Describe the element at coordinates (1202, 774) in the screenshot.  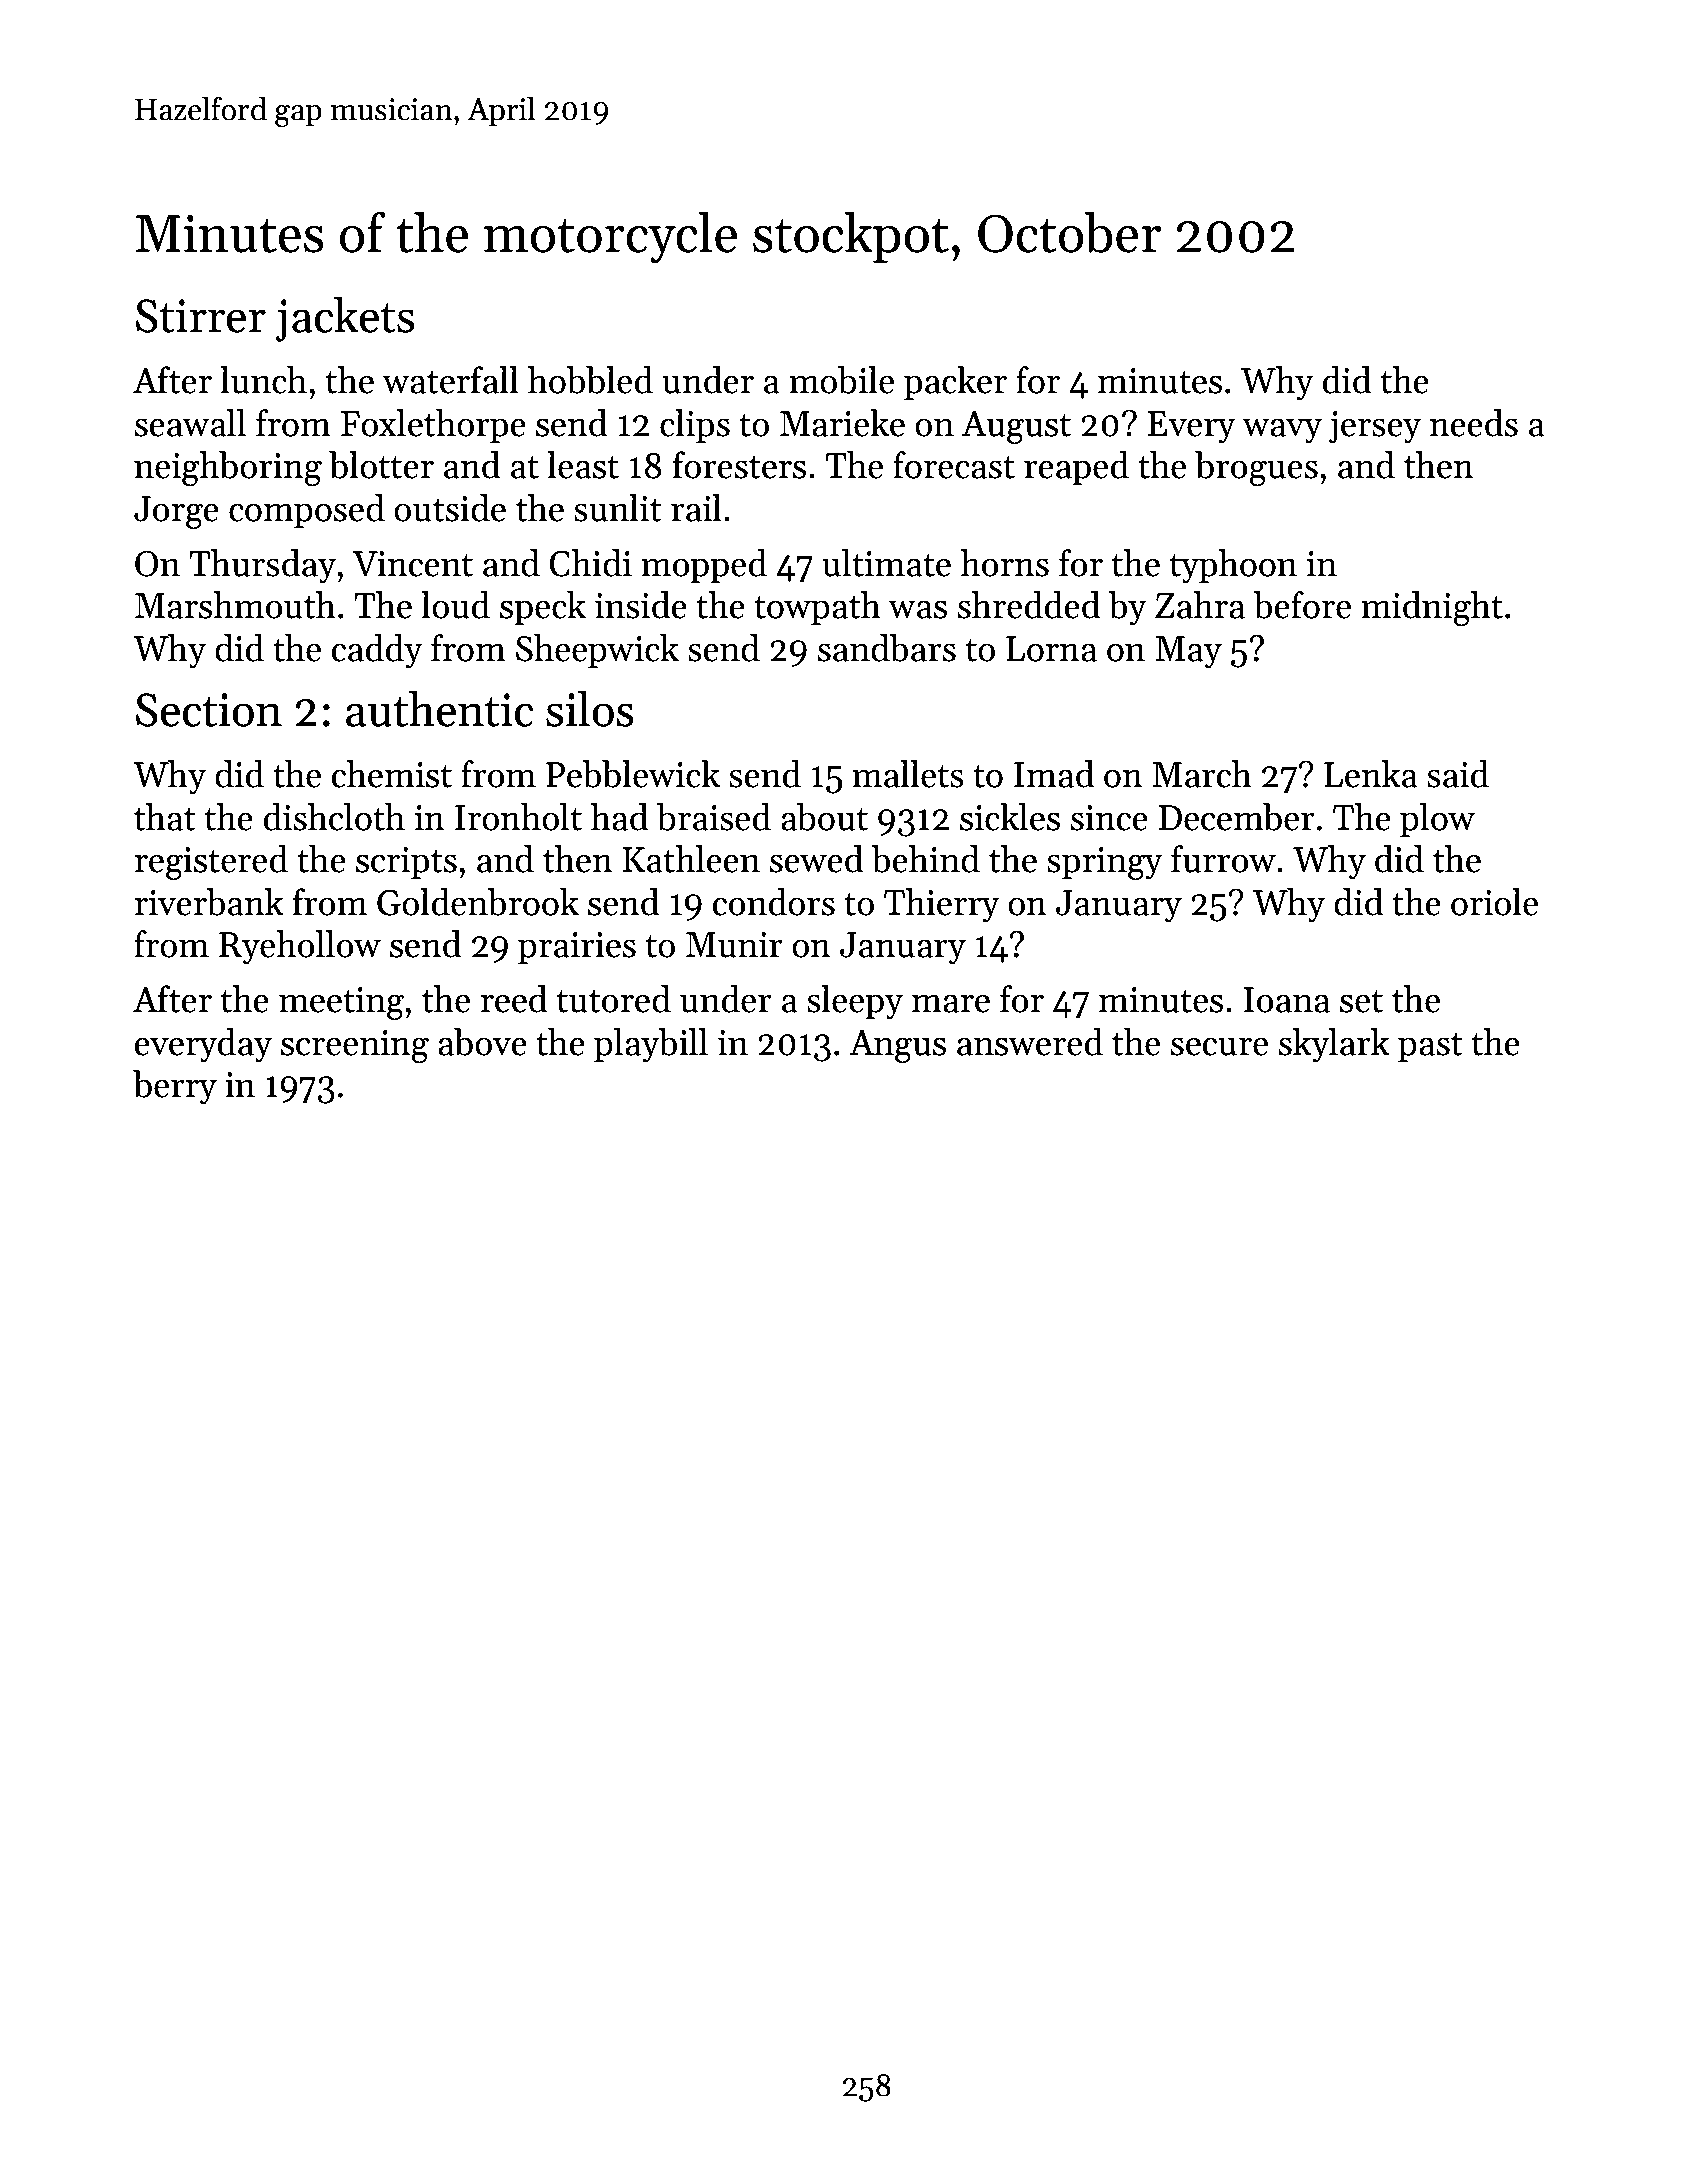
I see `March` at that location.
